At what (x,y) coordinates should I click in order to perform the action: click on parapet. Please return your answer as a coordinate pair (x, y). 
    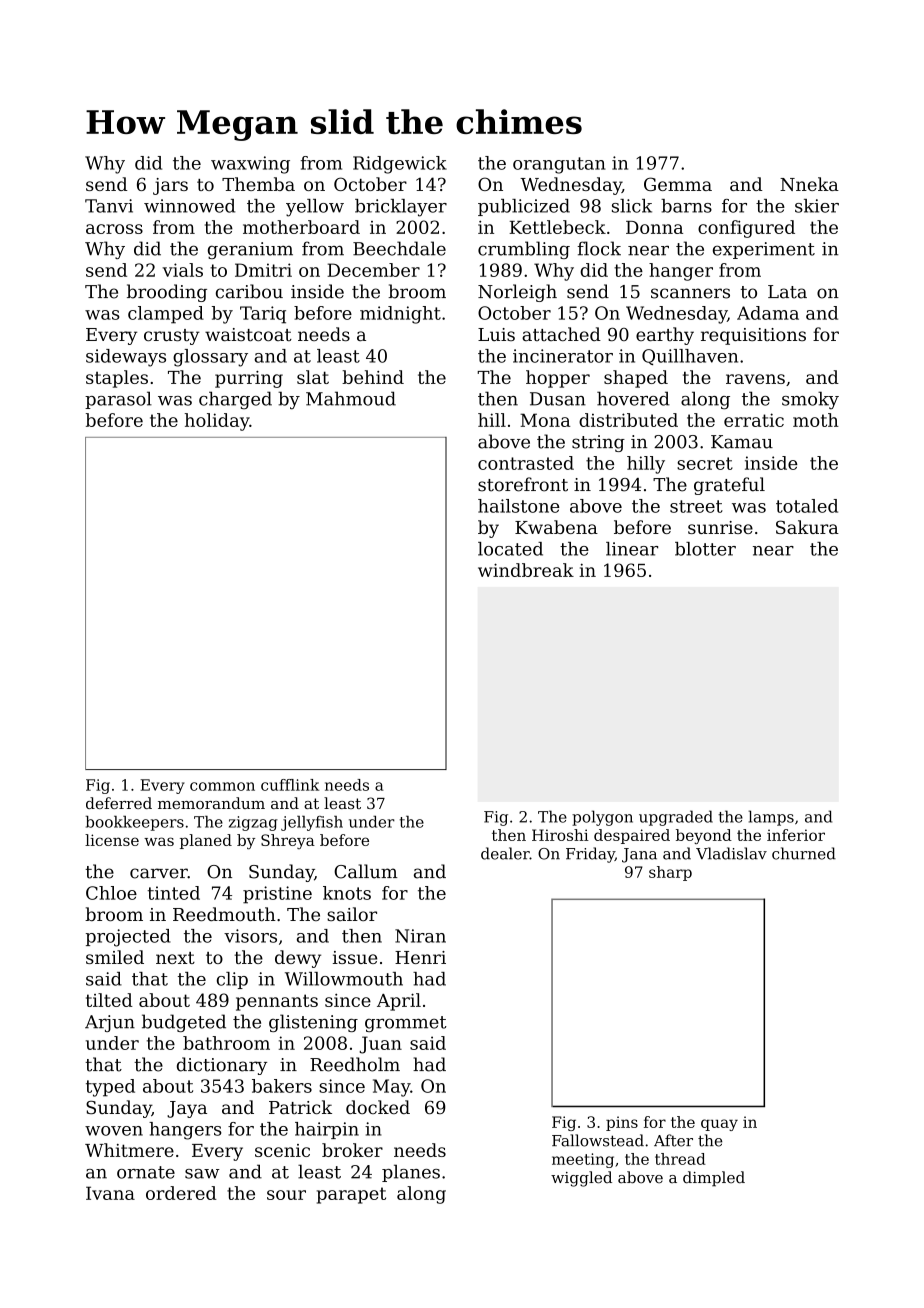
    Looking at the image, I should click on (351, 1195).
